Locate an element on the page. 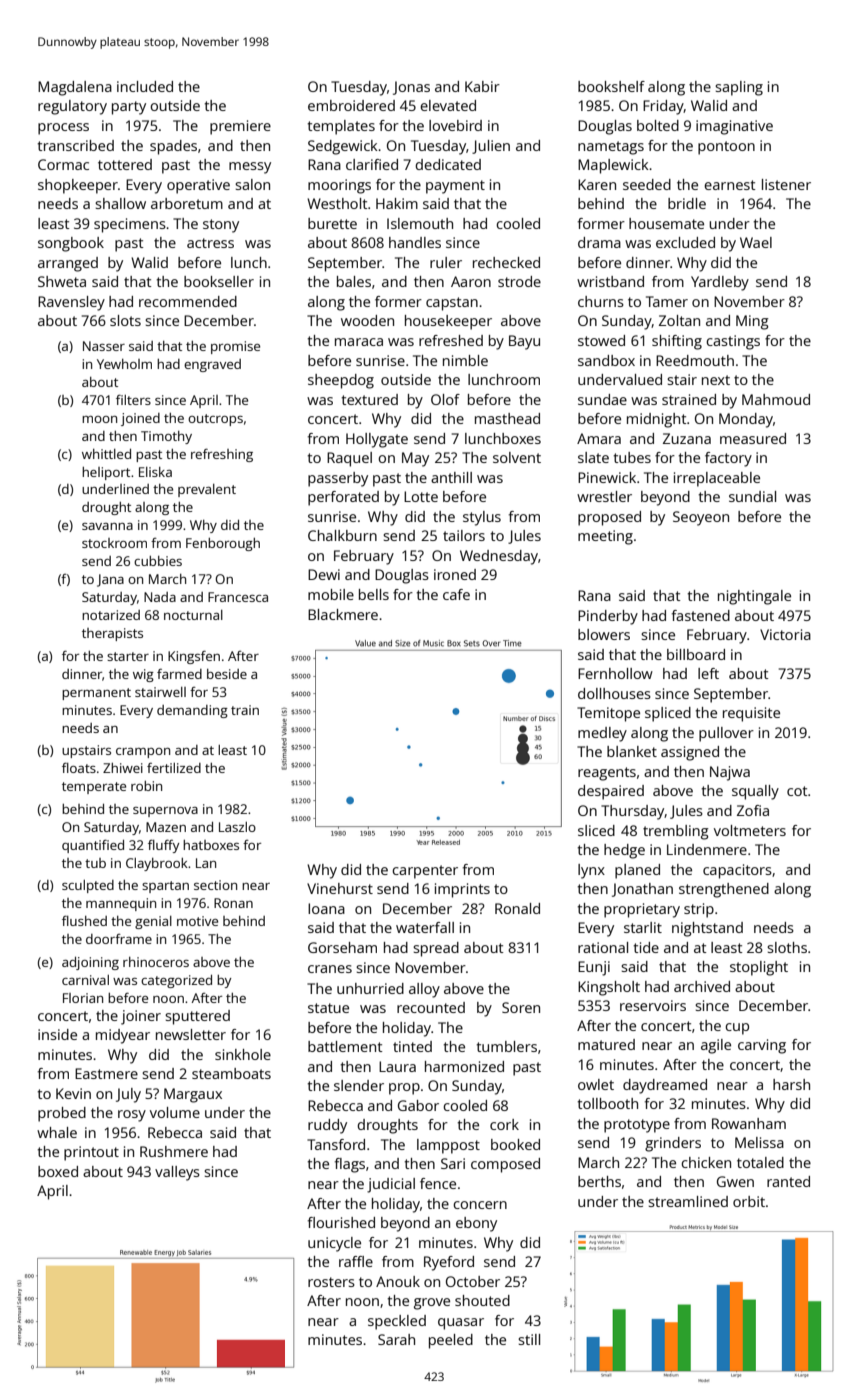  sapling is located at coordinates (739, 88).
